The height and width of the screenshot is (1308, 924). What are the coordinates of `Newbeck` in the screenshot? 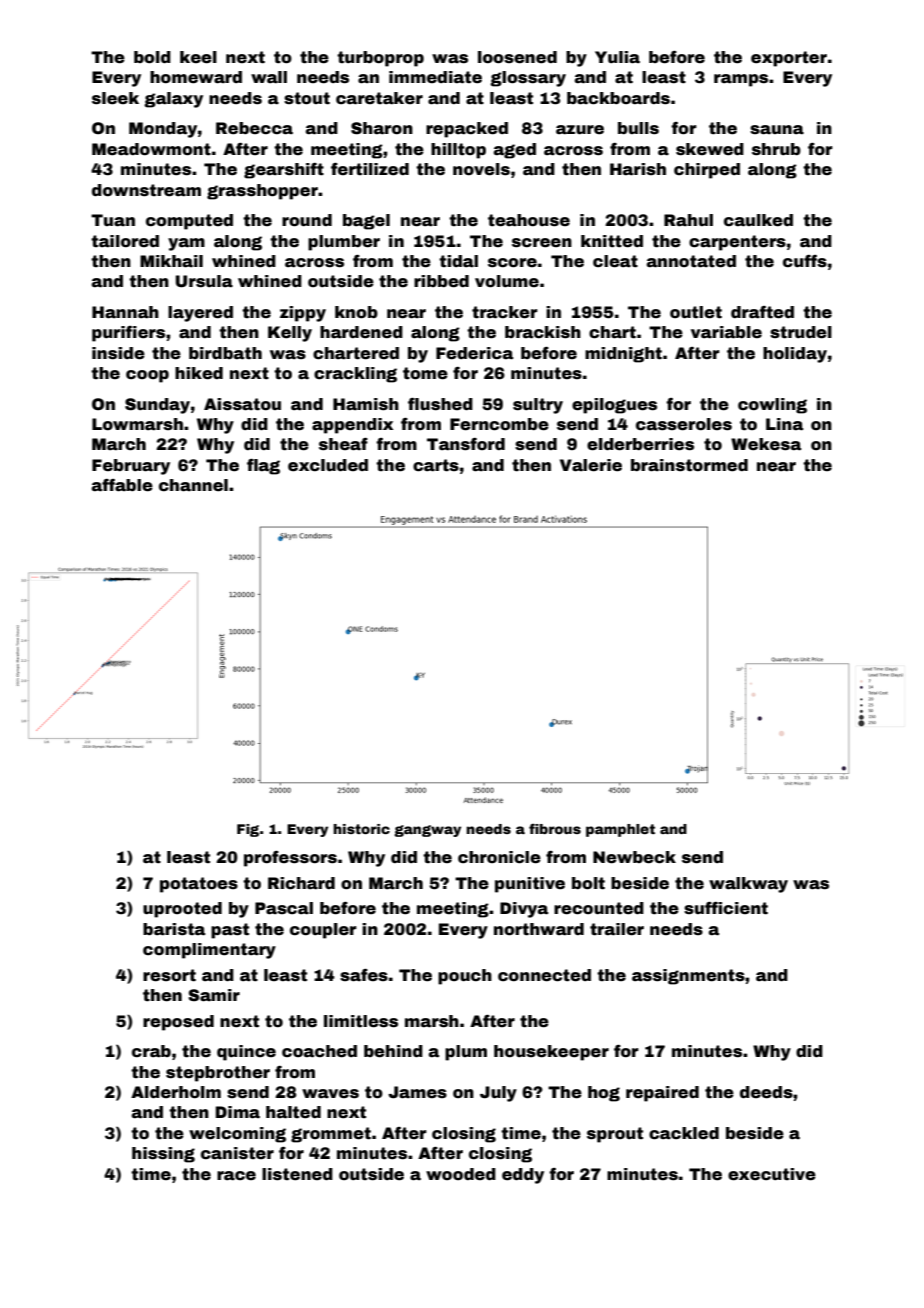 It's located at (634, 857).
